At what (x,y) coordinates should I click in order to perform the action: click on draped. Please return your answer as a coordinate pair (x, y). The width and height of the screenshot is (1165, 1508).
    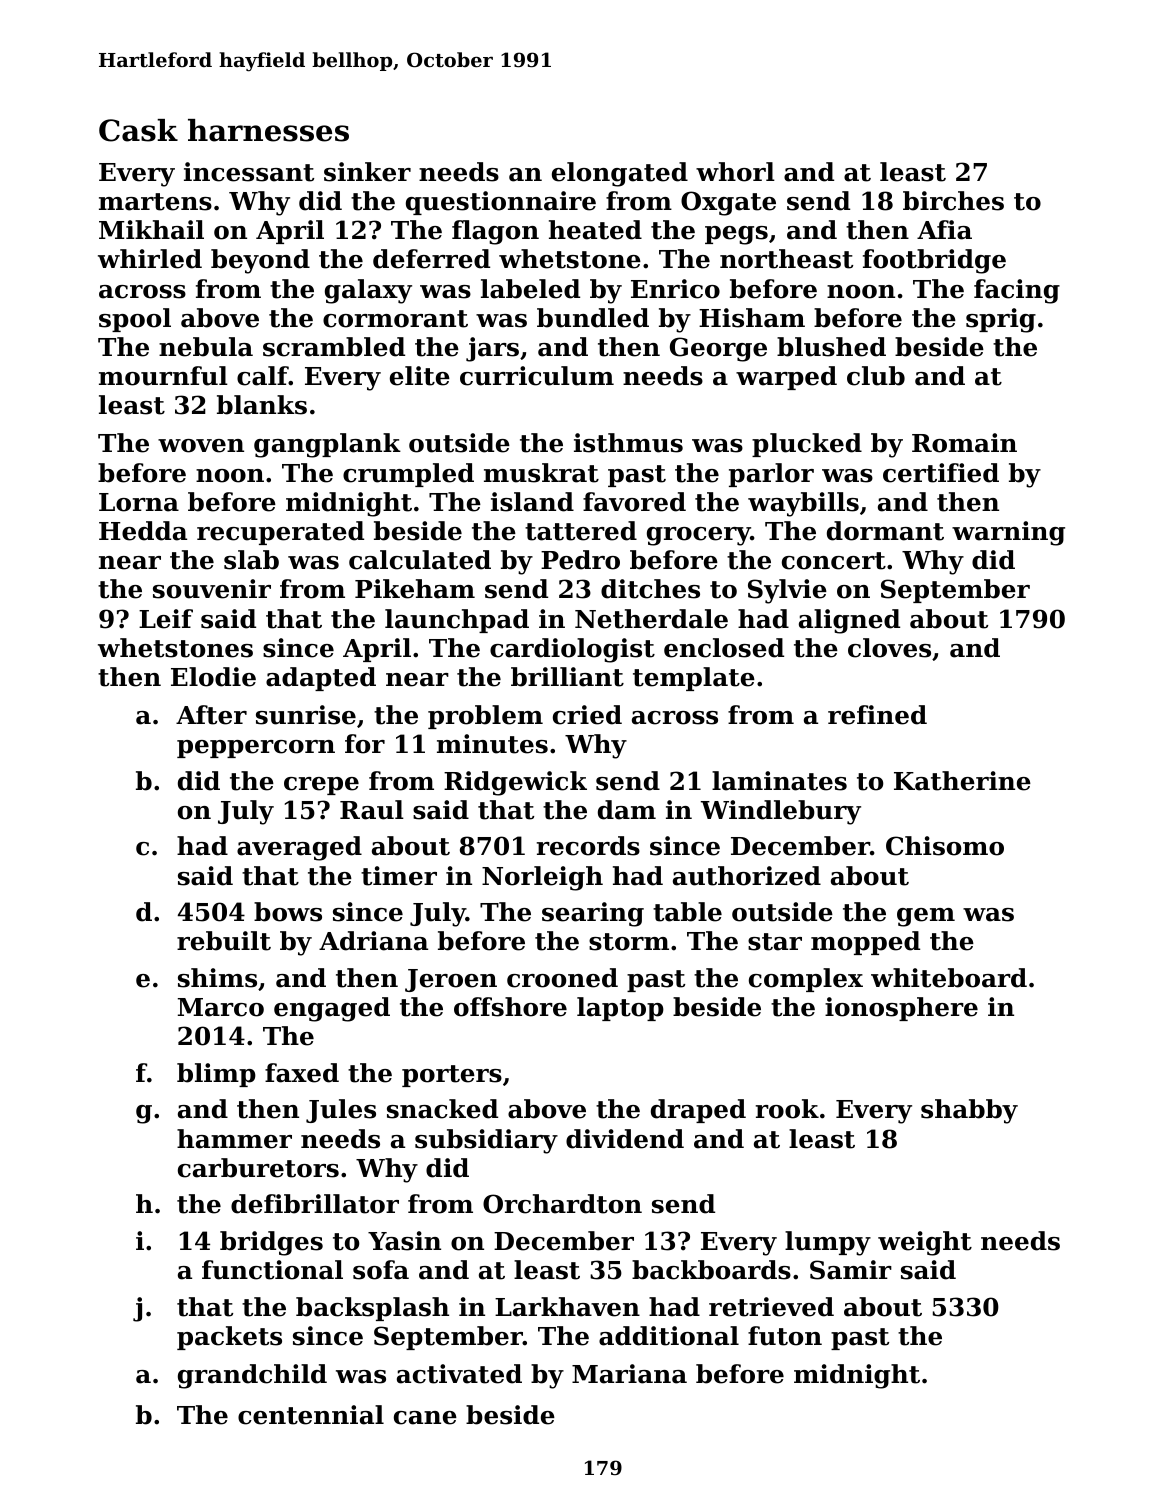
    Looking at the image, I should click on (698, 1111).
